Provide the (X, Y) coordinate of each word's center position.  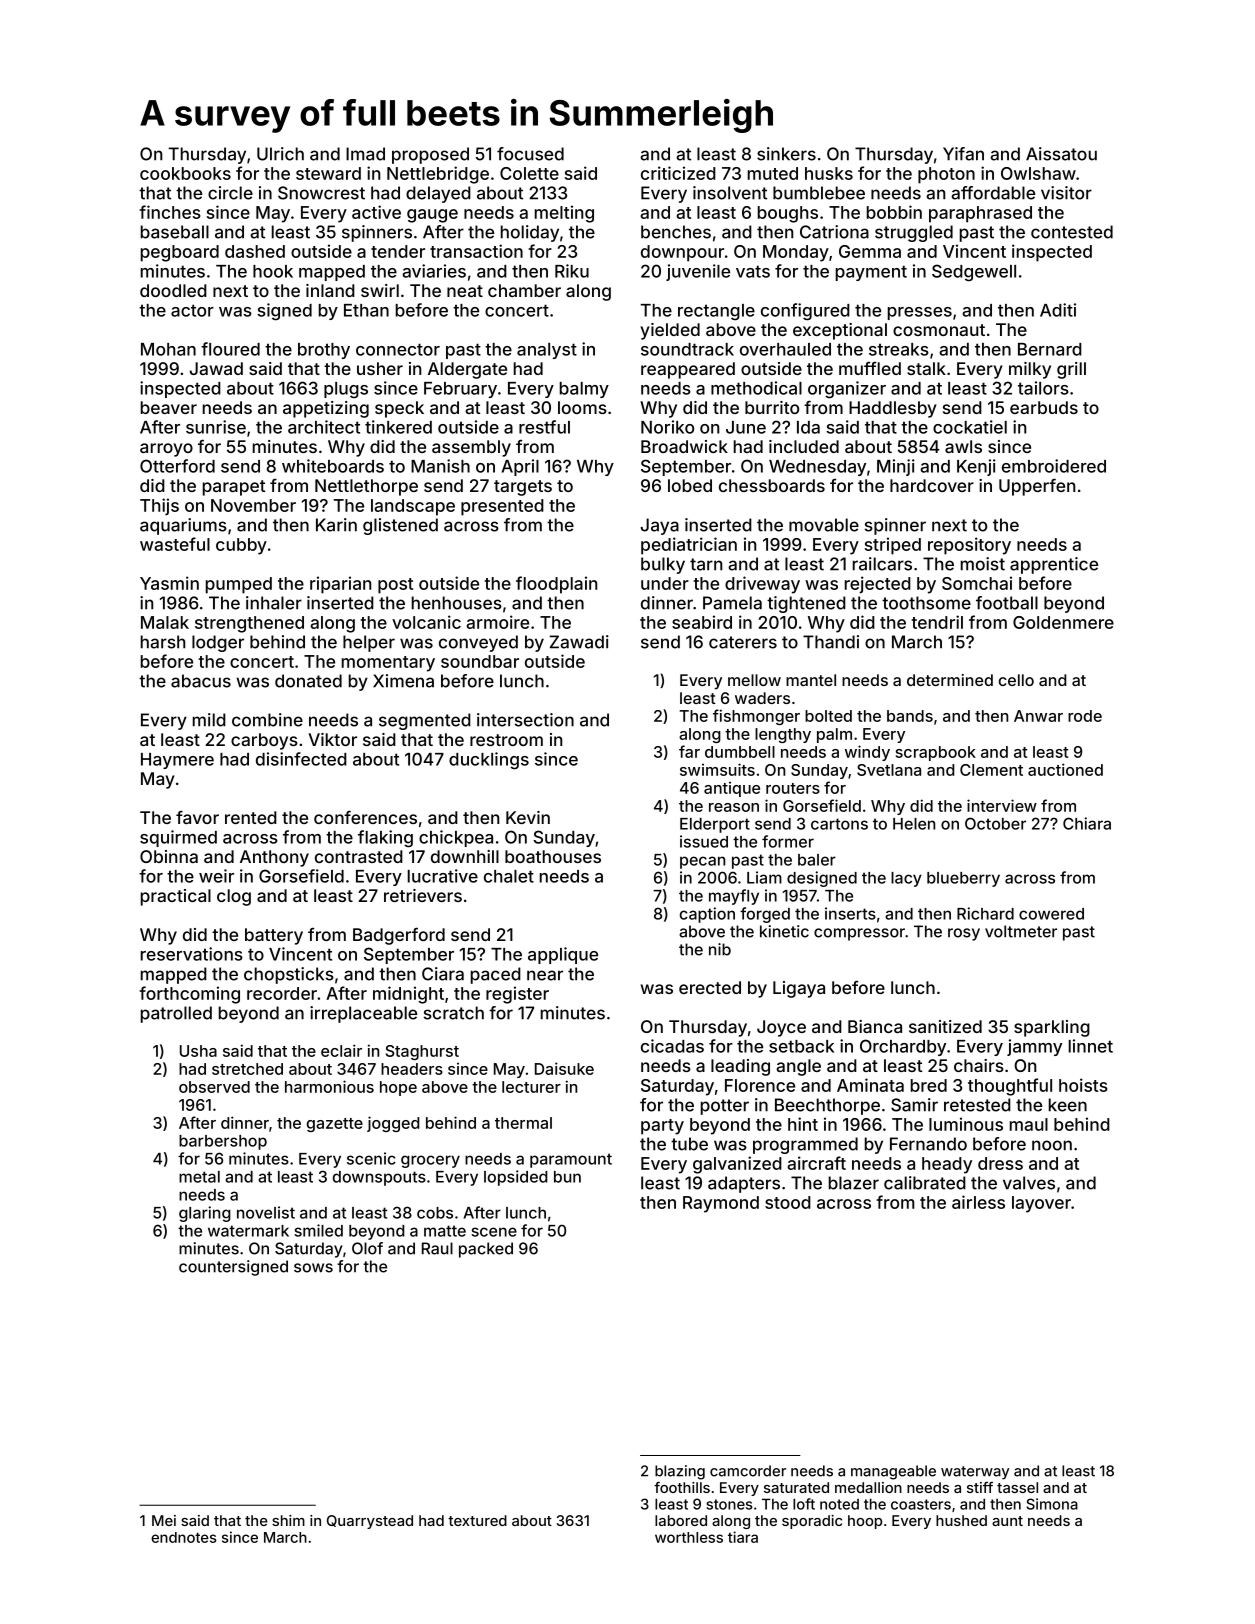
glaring (205, 1214)
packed (486, 1250)
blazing (680, 1472)
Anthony (274, 858)
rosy (964, 934)
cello (1016, 680)
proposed (430, 155)
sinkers (786, 154)
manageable (893, 1472)
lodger (218, 643)
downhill (465, 856)
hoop (865, 1522)
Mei (164, 1520)
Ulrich (280, 154)
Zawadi (579, 642)
